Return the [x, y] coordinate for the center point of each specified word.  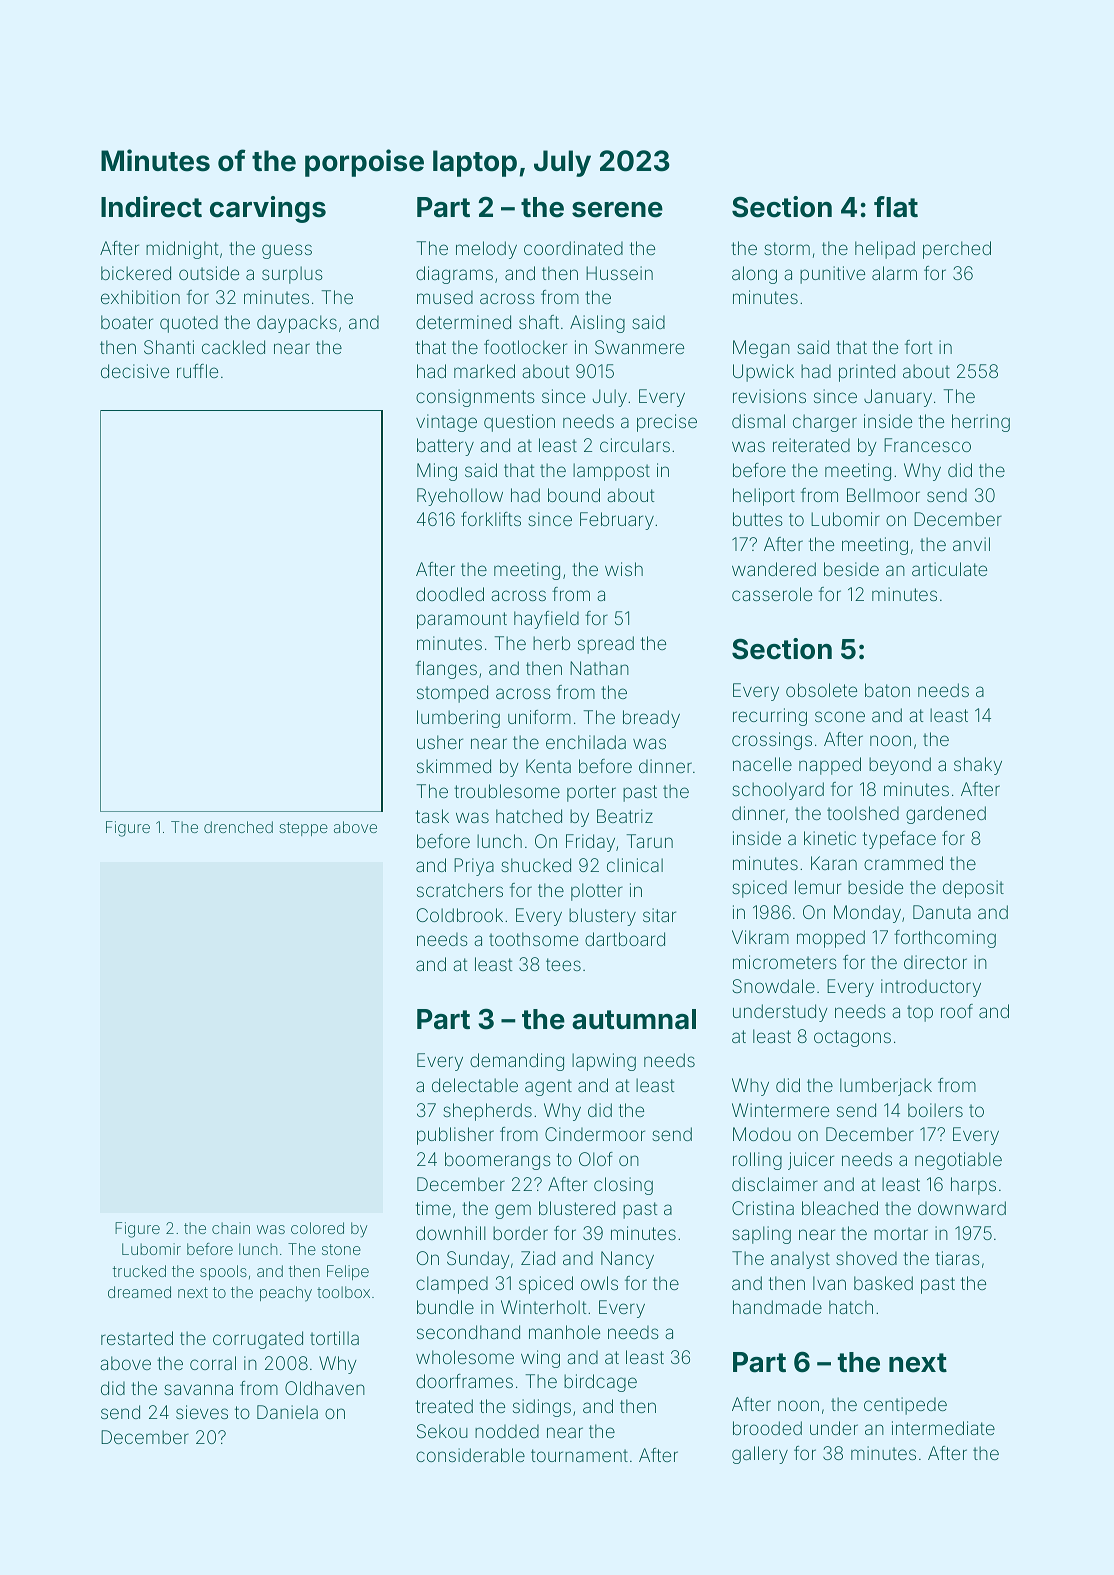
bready [651, 719]
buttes [758, 519]
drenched [238, 827]
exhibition [140, 297]
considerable [470, 1455]
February [617, 521]
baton [887, 690]
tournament [579, 1455]
